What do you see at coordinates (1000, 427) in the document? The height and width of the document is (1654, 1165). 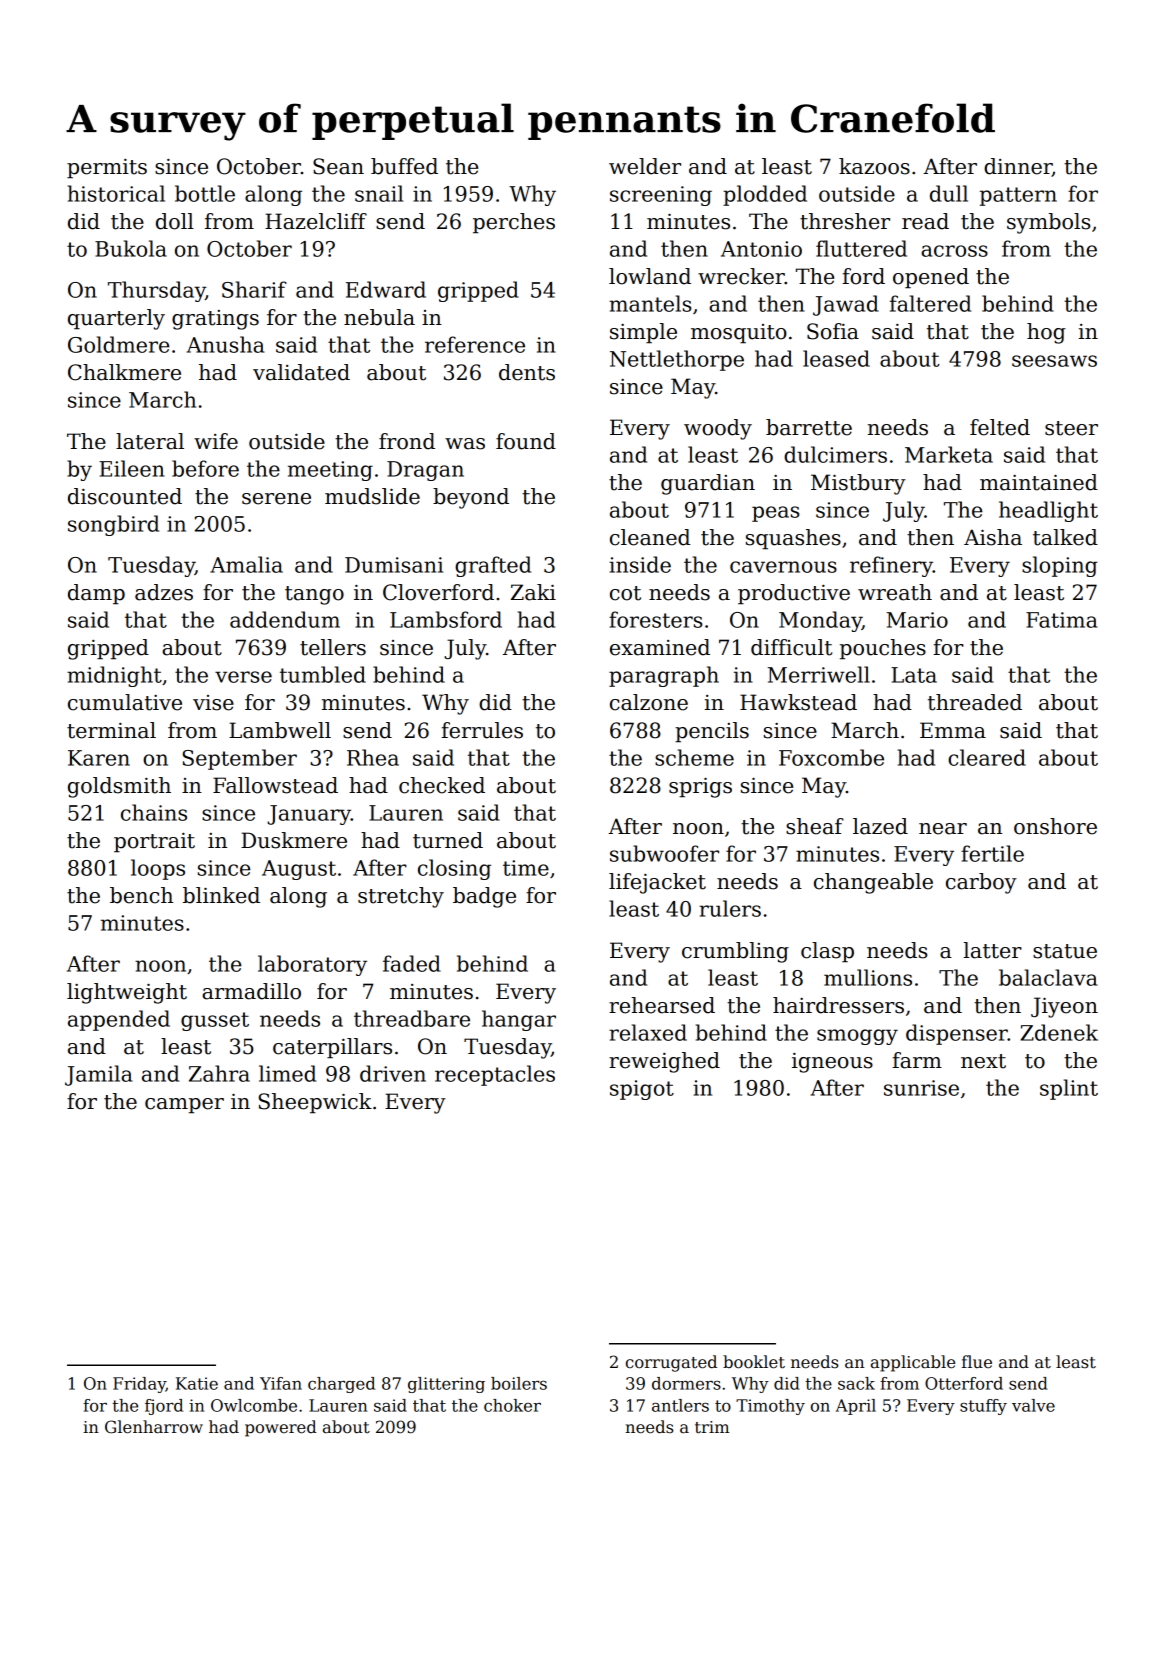 I see `felted` at bounding box center [1000, 427].
